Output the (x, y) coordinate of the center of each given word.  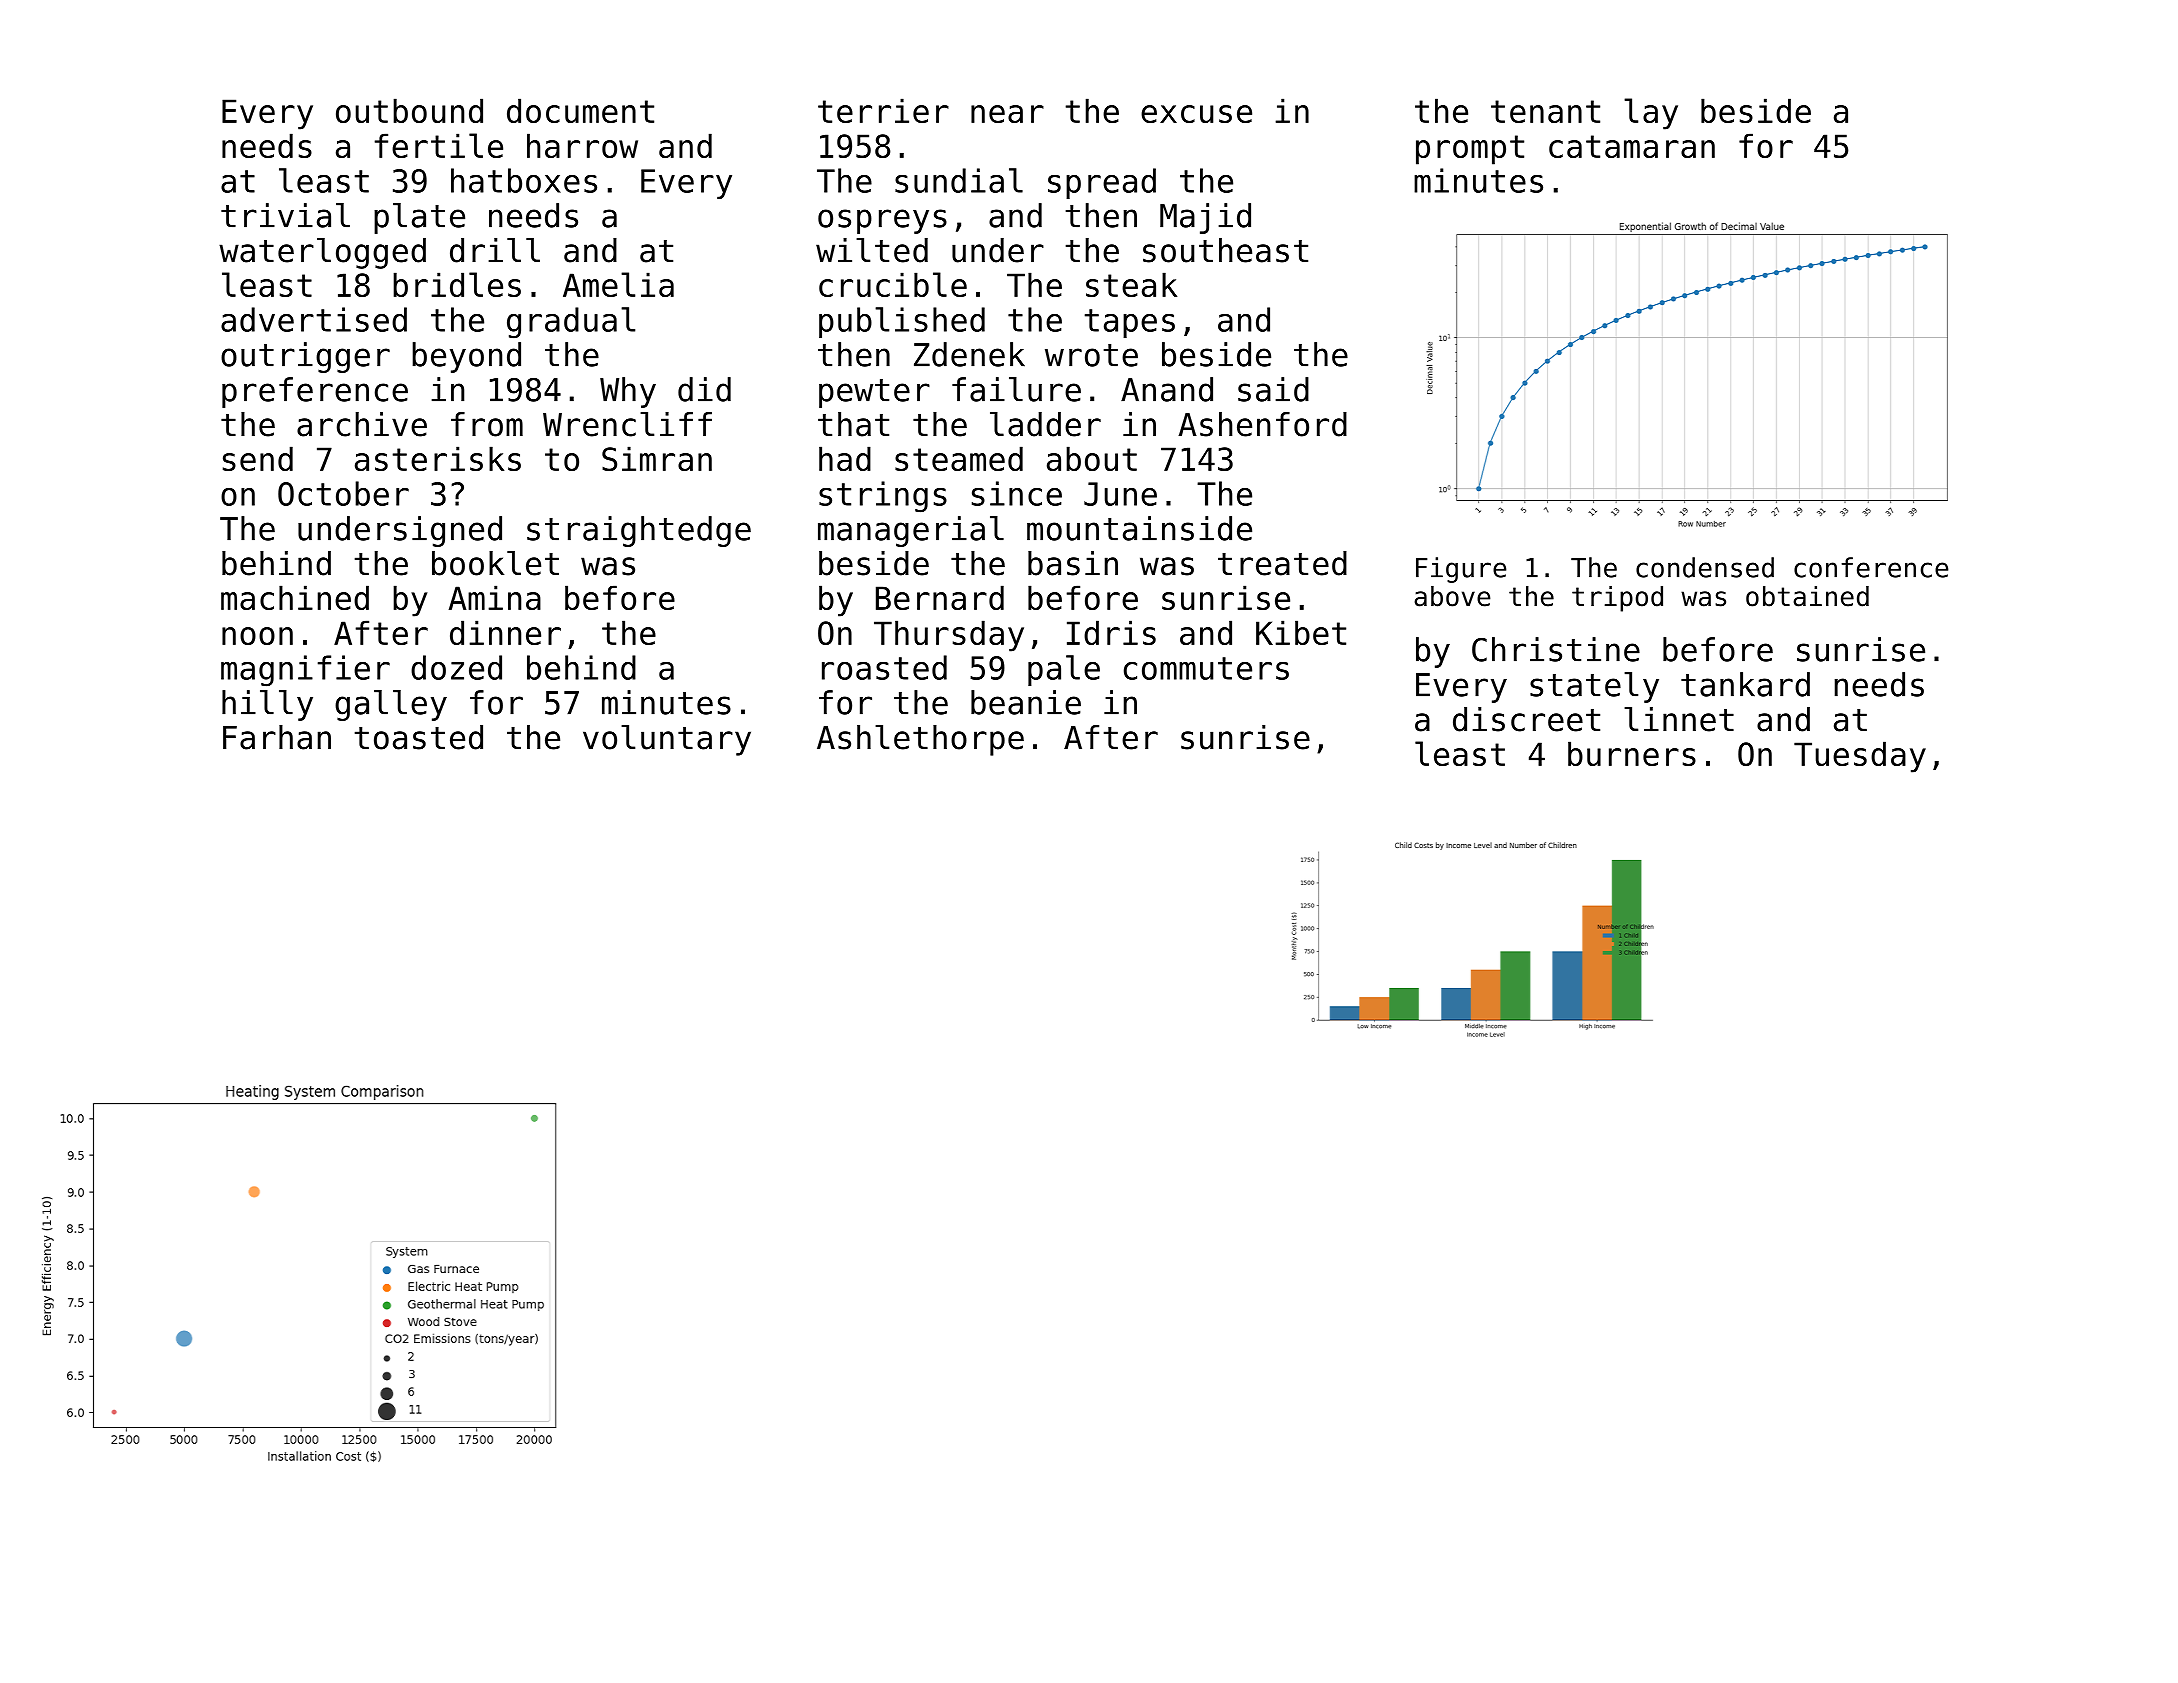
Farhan (277, 737)
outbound (409, 110)
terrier (883, 110)
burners (1632, 753)
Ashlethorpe (920, 740)
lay (1651, 114)
